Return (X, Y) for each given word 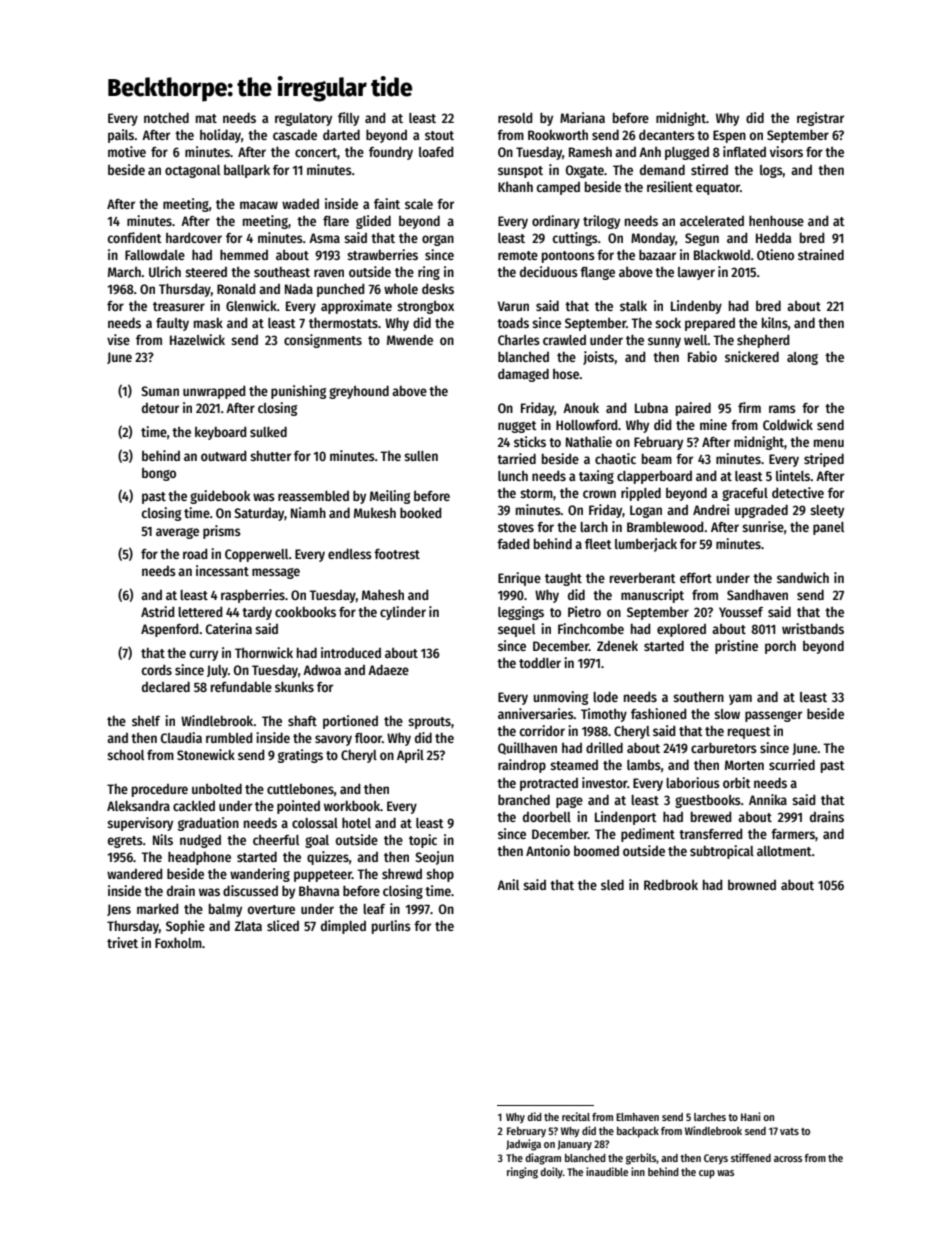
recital (576, 1116)
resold (515, 118)
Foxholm (178, 942)
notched (166, 117)
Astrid (158, 611)
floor (368, 738)
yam (740, 699)
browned (752, 885)
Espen (729, 136)
